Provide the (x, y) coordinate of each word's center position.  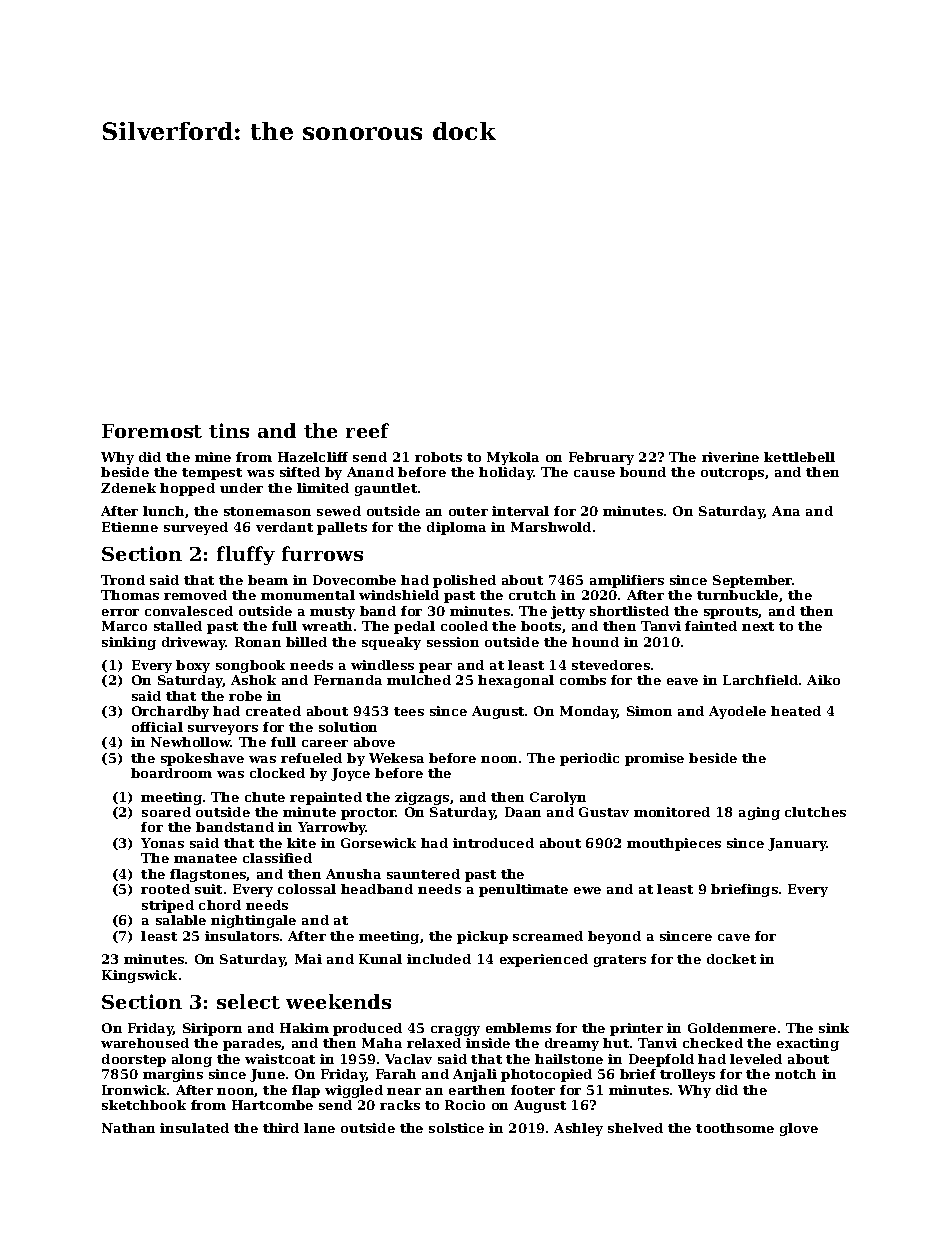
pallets (342, 528)
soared (166, 812)
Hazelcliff (313, 457)
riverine (730, 457)
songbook (250, 666)
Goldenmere (732, 1028)
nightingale (253, 921)
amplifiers (627, 581)
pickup (482, 937)
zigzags (422, 798)
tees (409, 711)
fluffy (246, 555)
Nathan (128, 1128)
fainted (711, 626)
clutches (815, 812)
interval (520, 511)
